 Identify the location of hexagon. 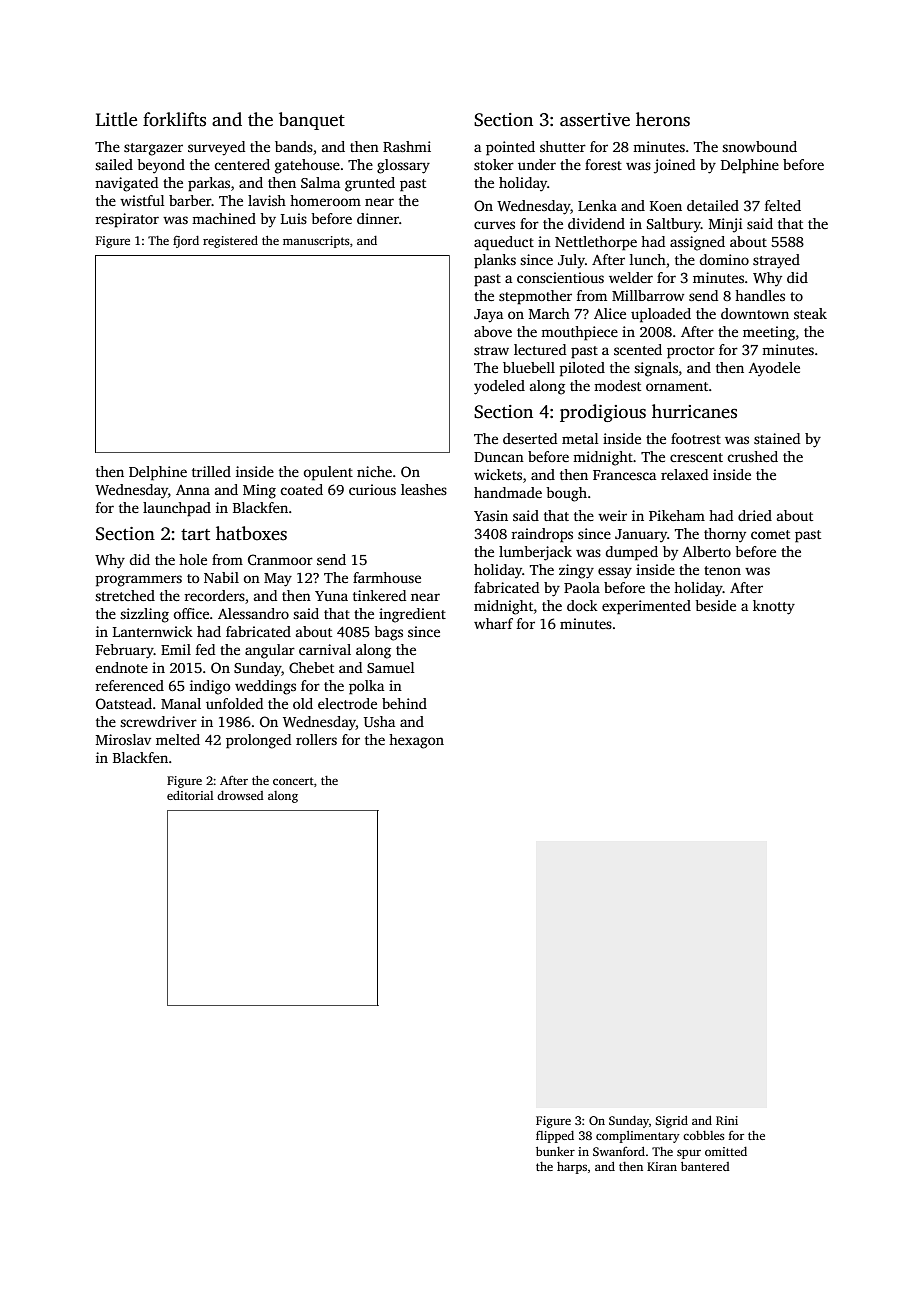
(416, 741).
